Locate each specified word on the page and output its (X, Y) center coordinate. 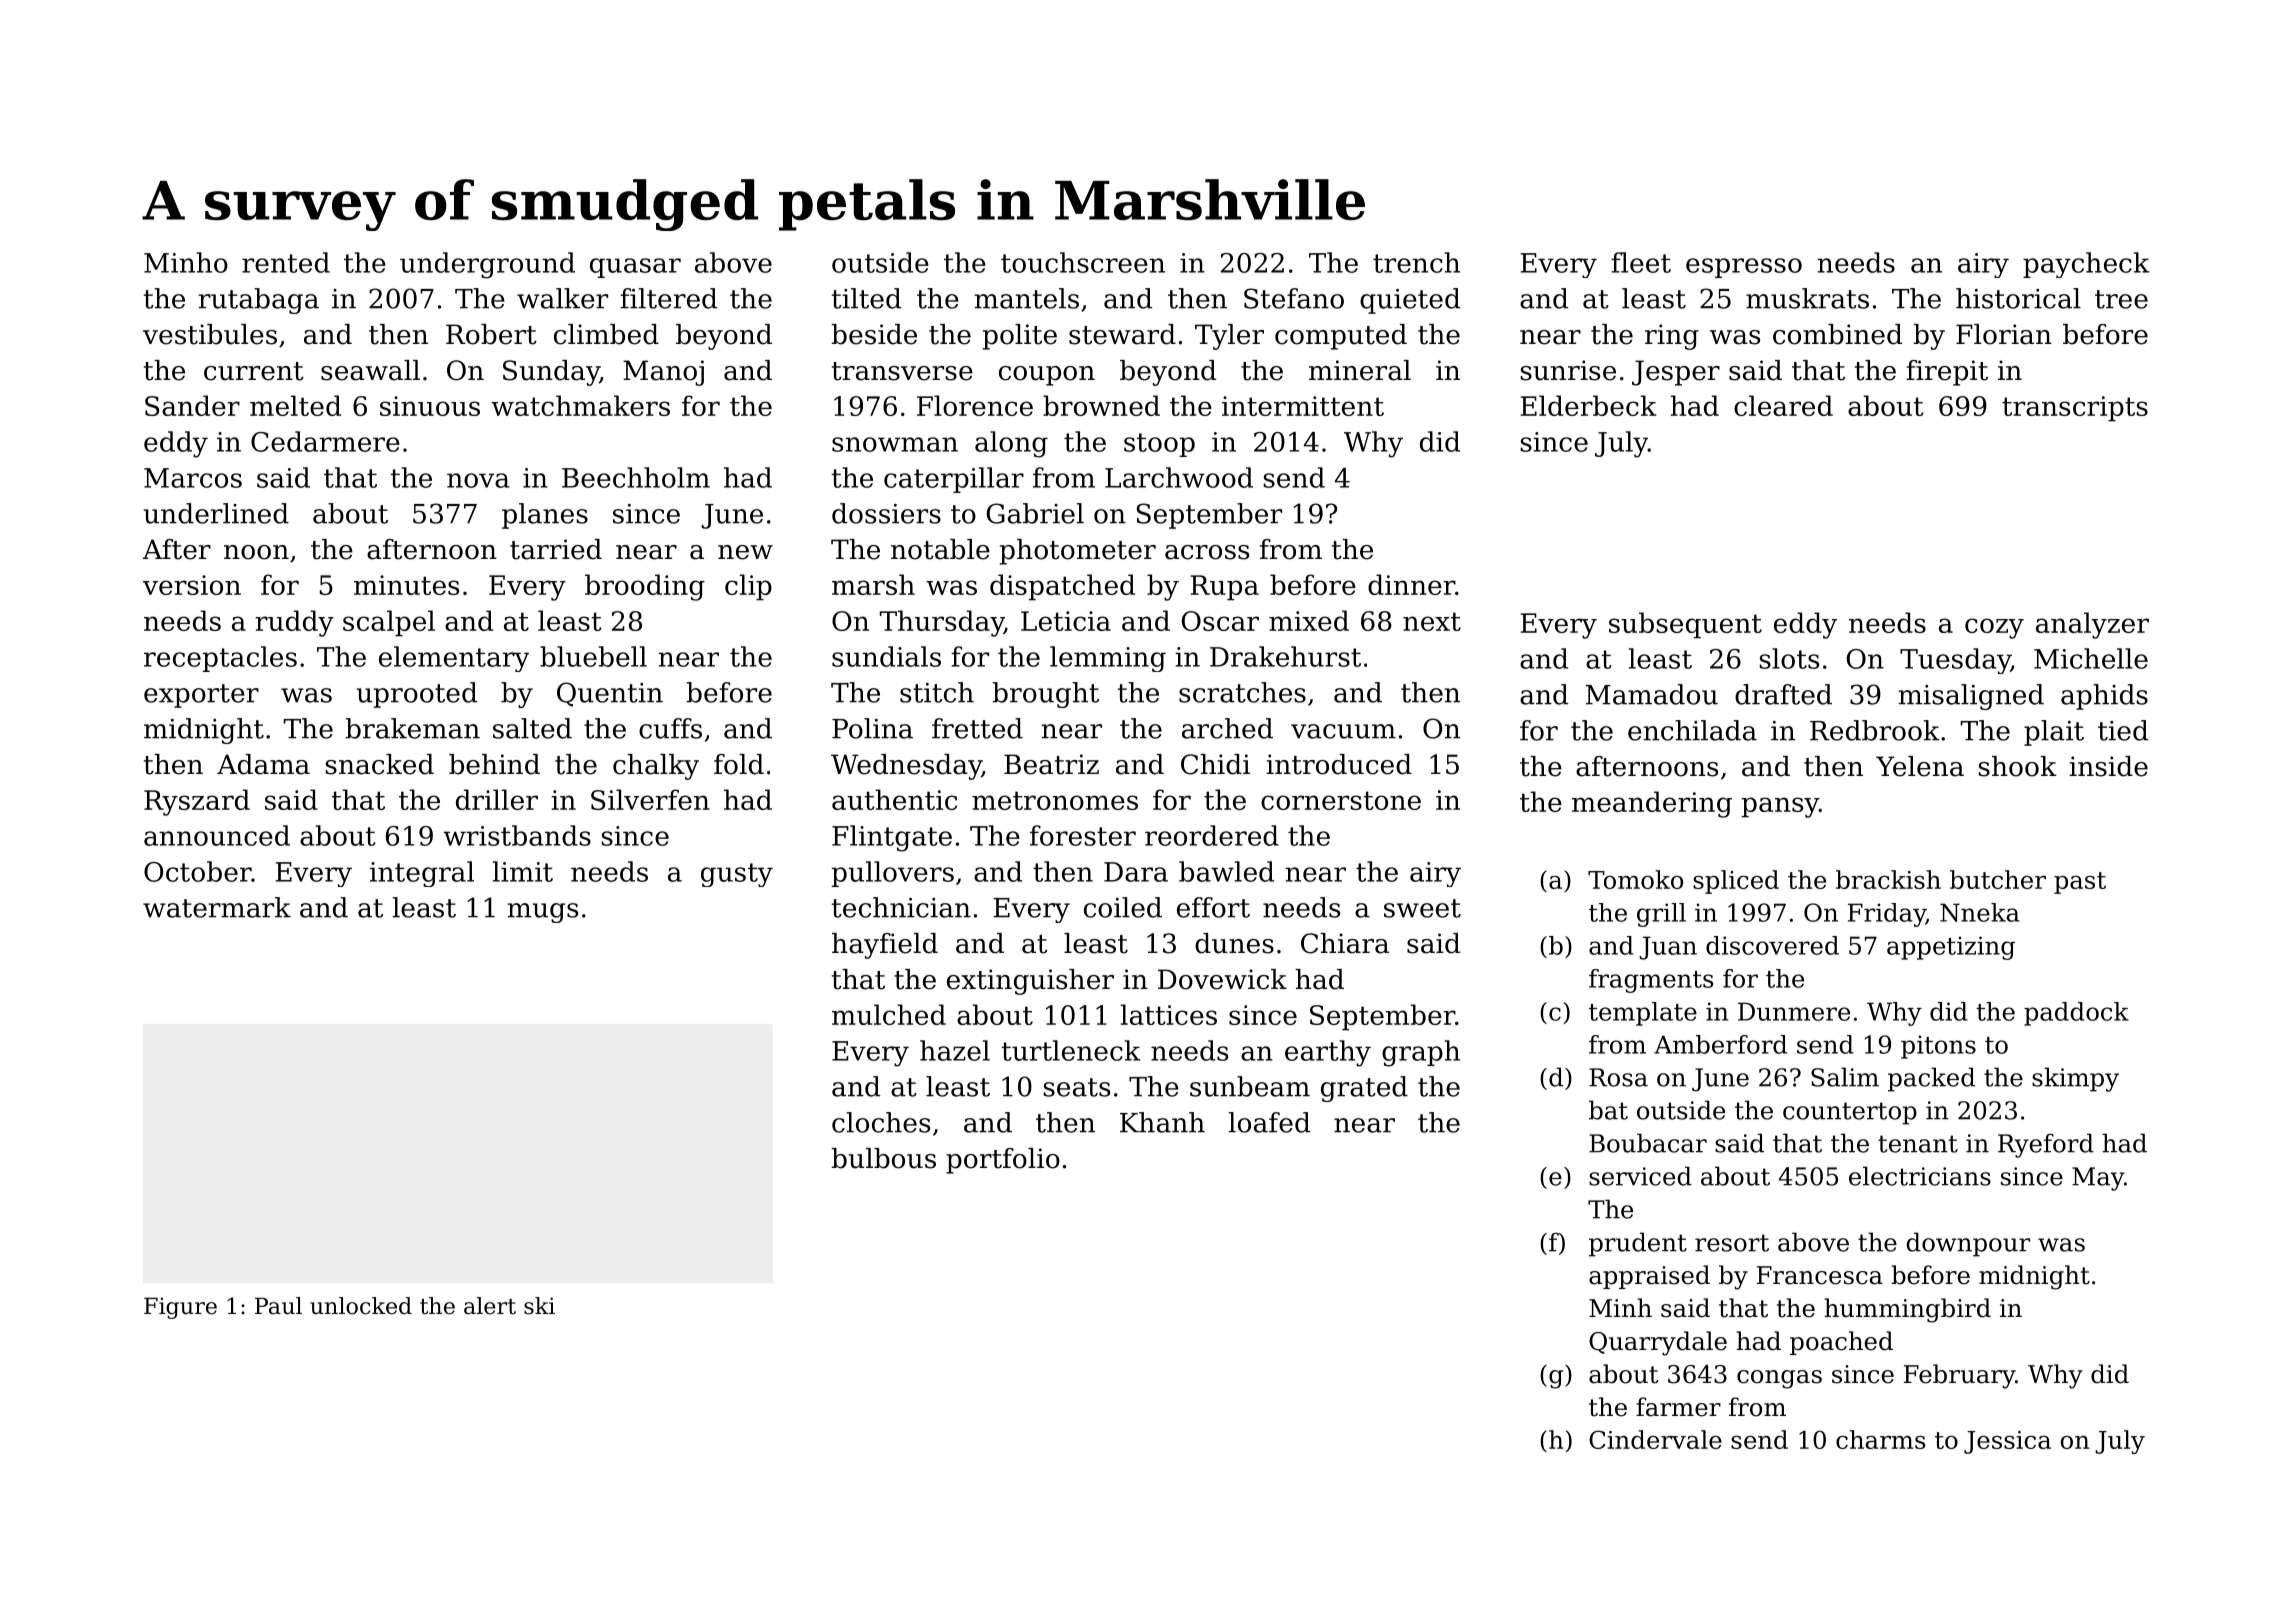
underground (487, 265)
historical (2018, 298)
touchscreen (1083, 262)
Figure (180, 1308)
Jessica (2007, 1442)
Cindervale (1655, 1439)
